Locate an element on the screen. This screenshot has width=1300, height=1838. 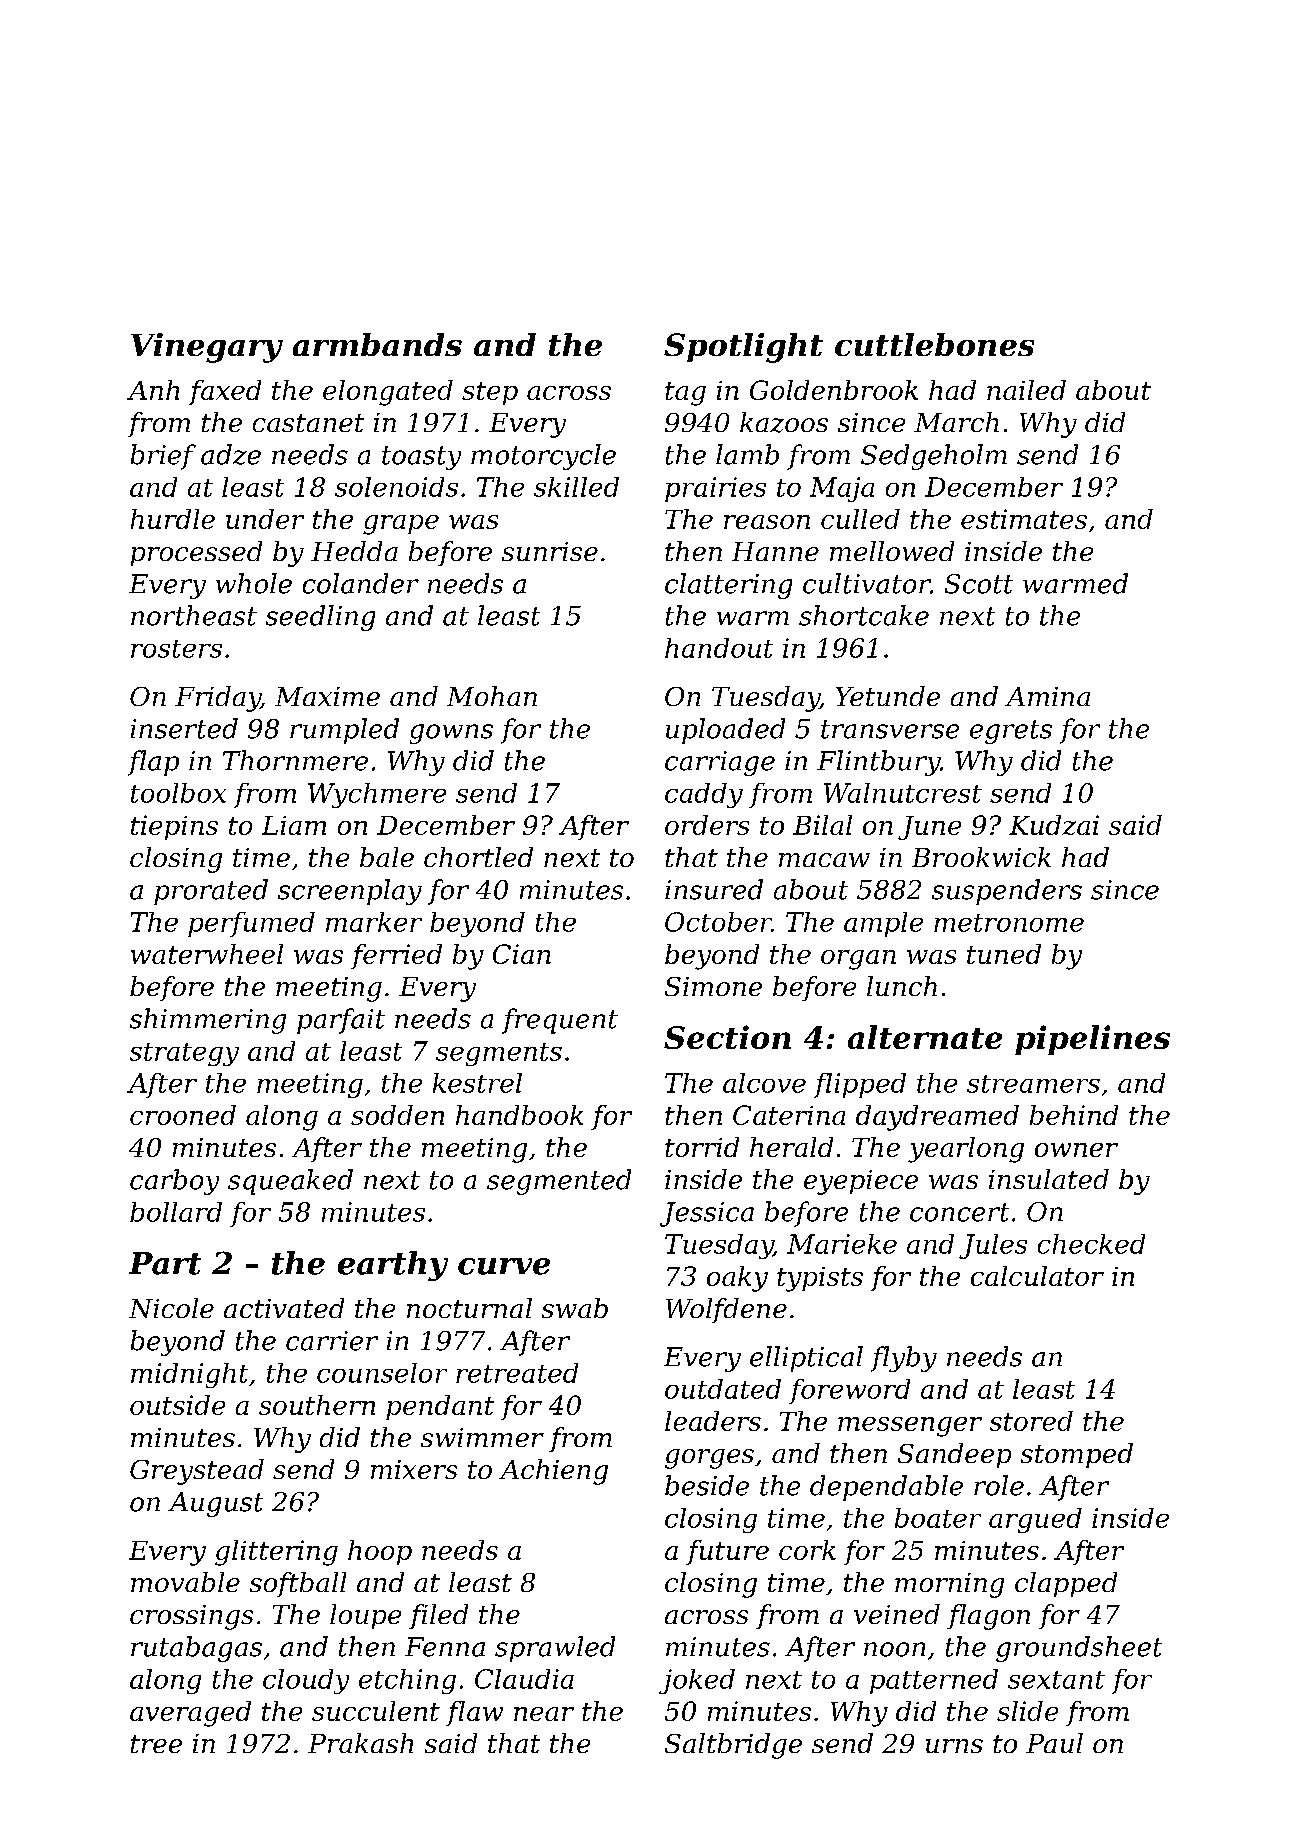
foreword is located at coordinates (849, 1391).
